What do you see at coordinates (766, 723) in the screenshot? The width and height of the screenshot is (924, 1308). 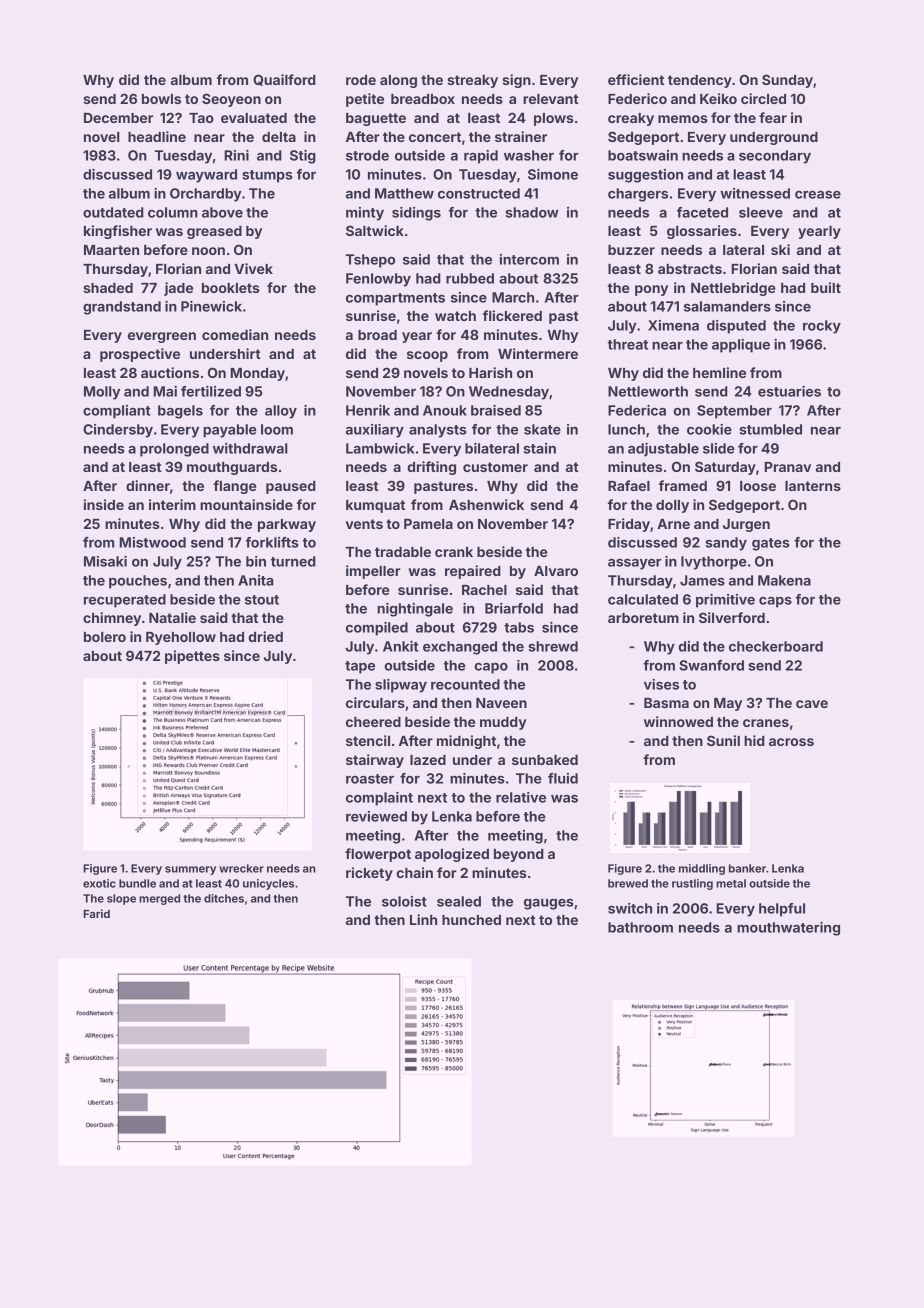 I see `cranes` at bounding box center [766, 723].
